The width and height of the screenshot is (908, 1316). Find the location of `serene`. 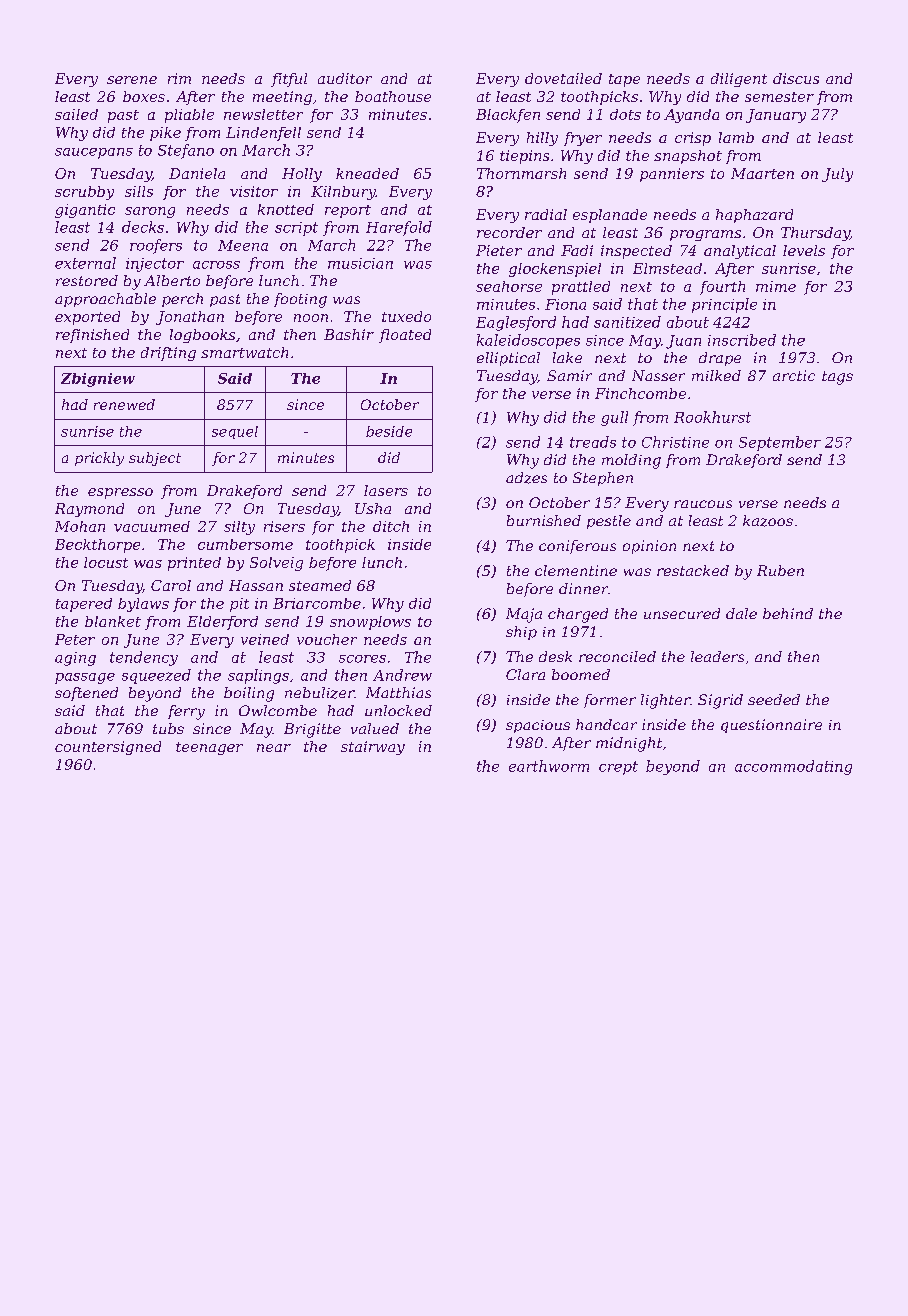

serene is located at coordinates (132, 80).
